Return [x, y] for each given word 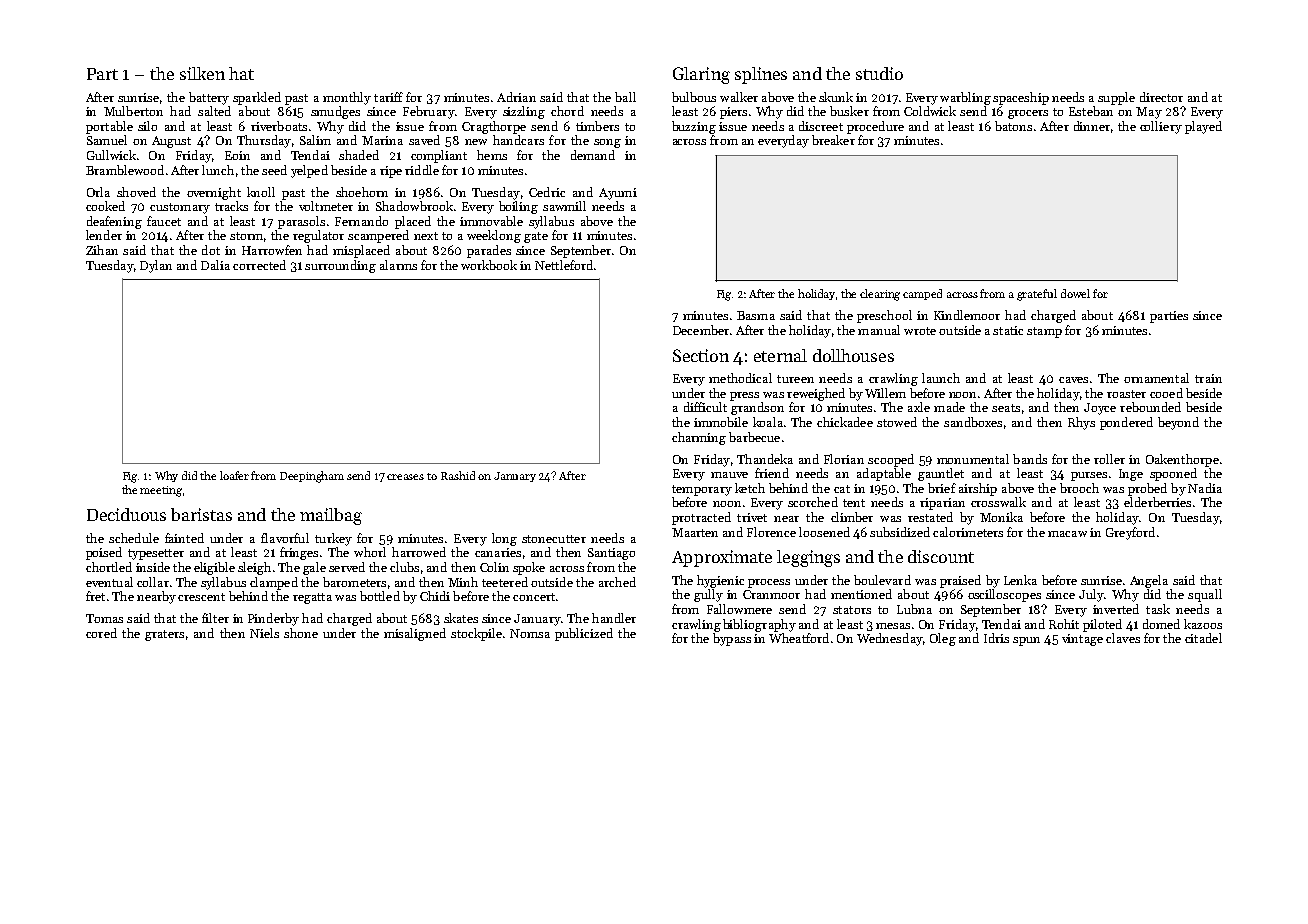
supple [1116, 98]
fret [95, 596]
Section [701, 355]
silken [202, 73]
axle [919, 407]
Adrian [516, 97]
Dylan [156, 266]
